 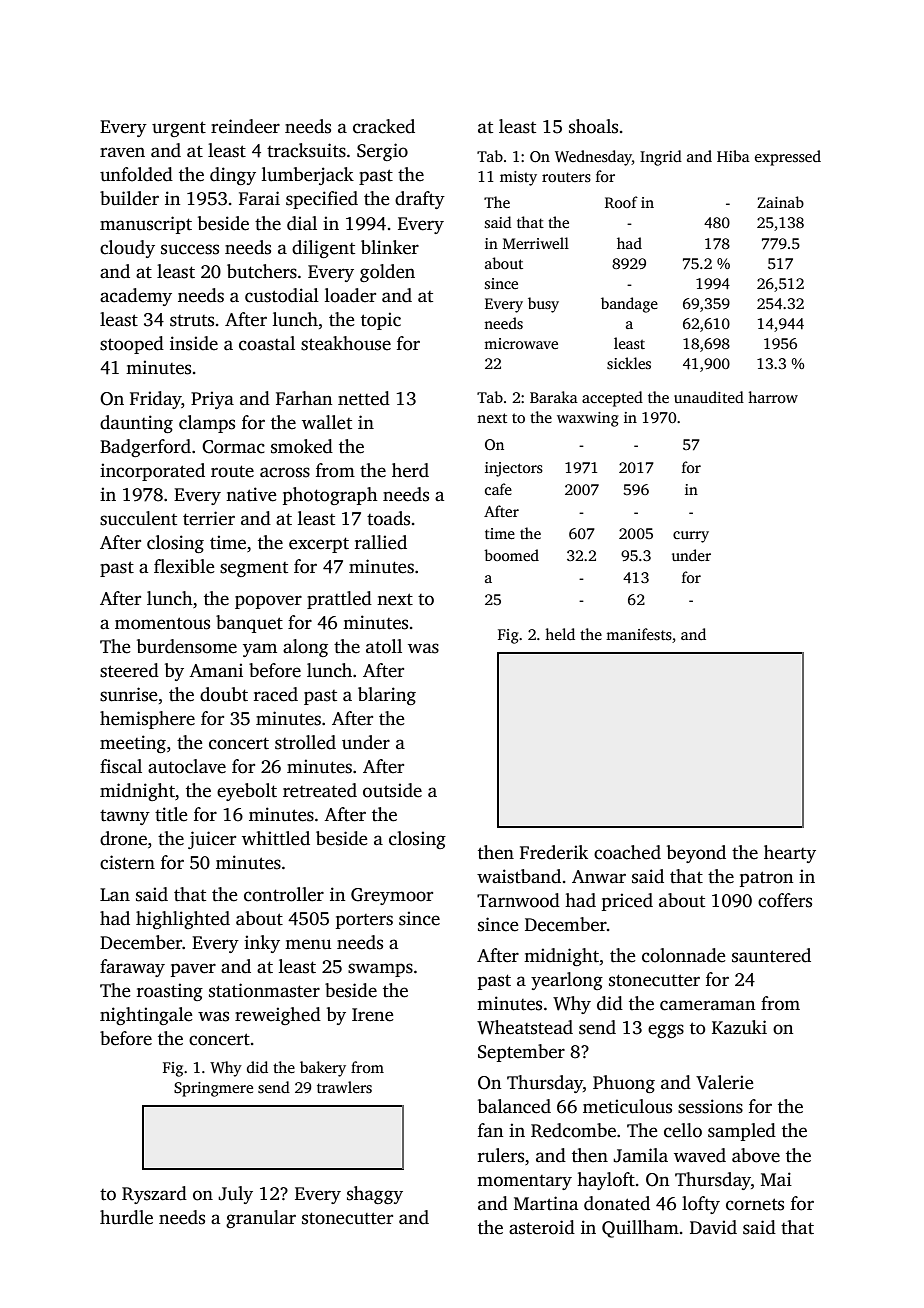 I want to click on inky, so click(x=262, y=944).
